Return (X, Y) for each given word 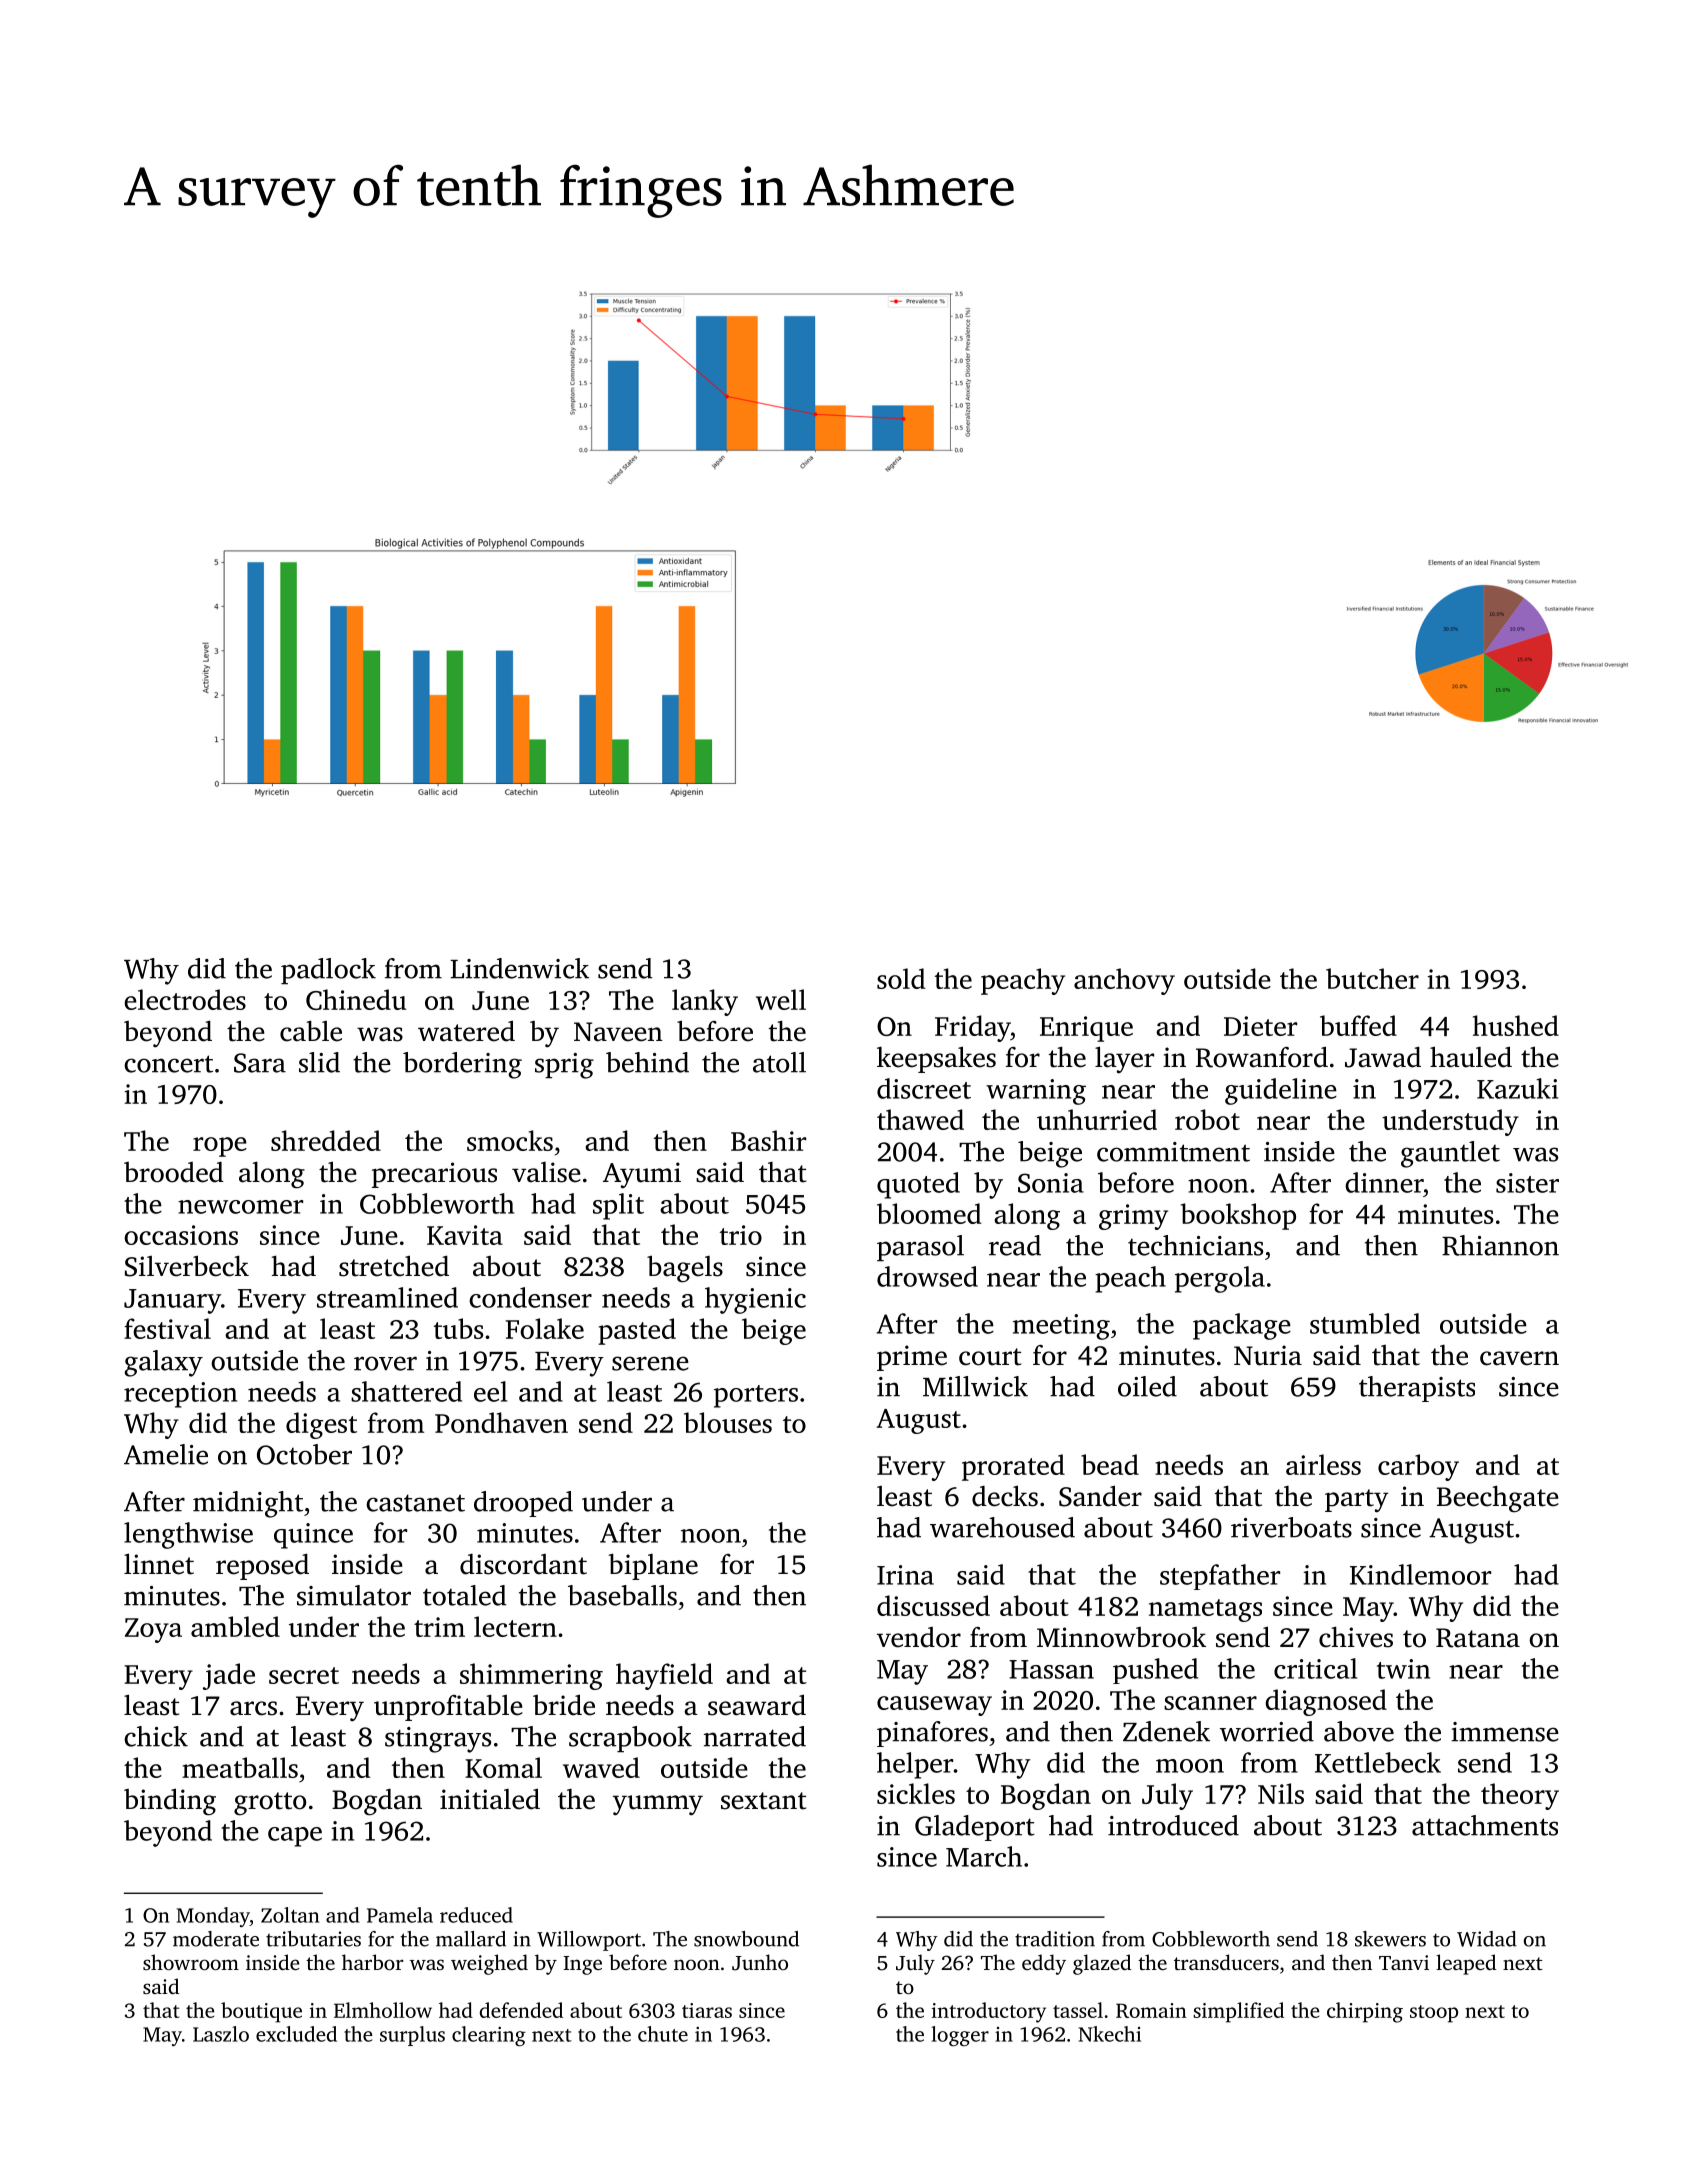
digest (321, 1425)
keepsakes (936, 1059)
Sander (1100, 1496)
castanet (415, 1503)
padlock (328, 971)
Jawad (1383, 1057)
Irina (905, 1575)
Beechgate (1498, 1499)
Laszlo (221, 2034)
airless (1323, 1464)
